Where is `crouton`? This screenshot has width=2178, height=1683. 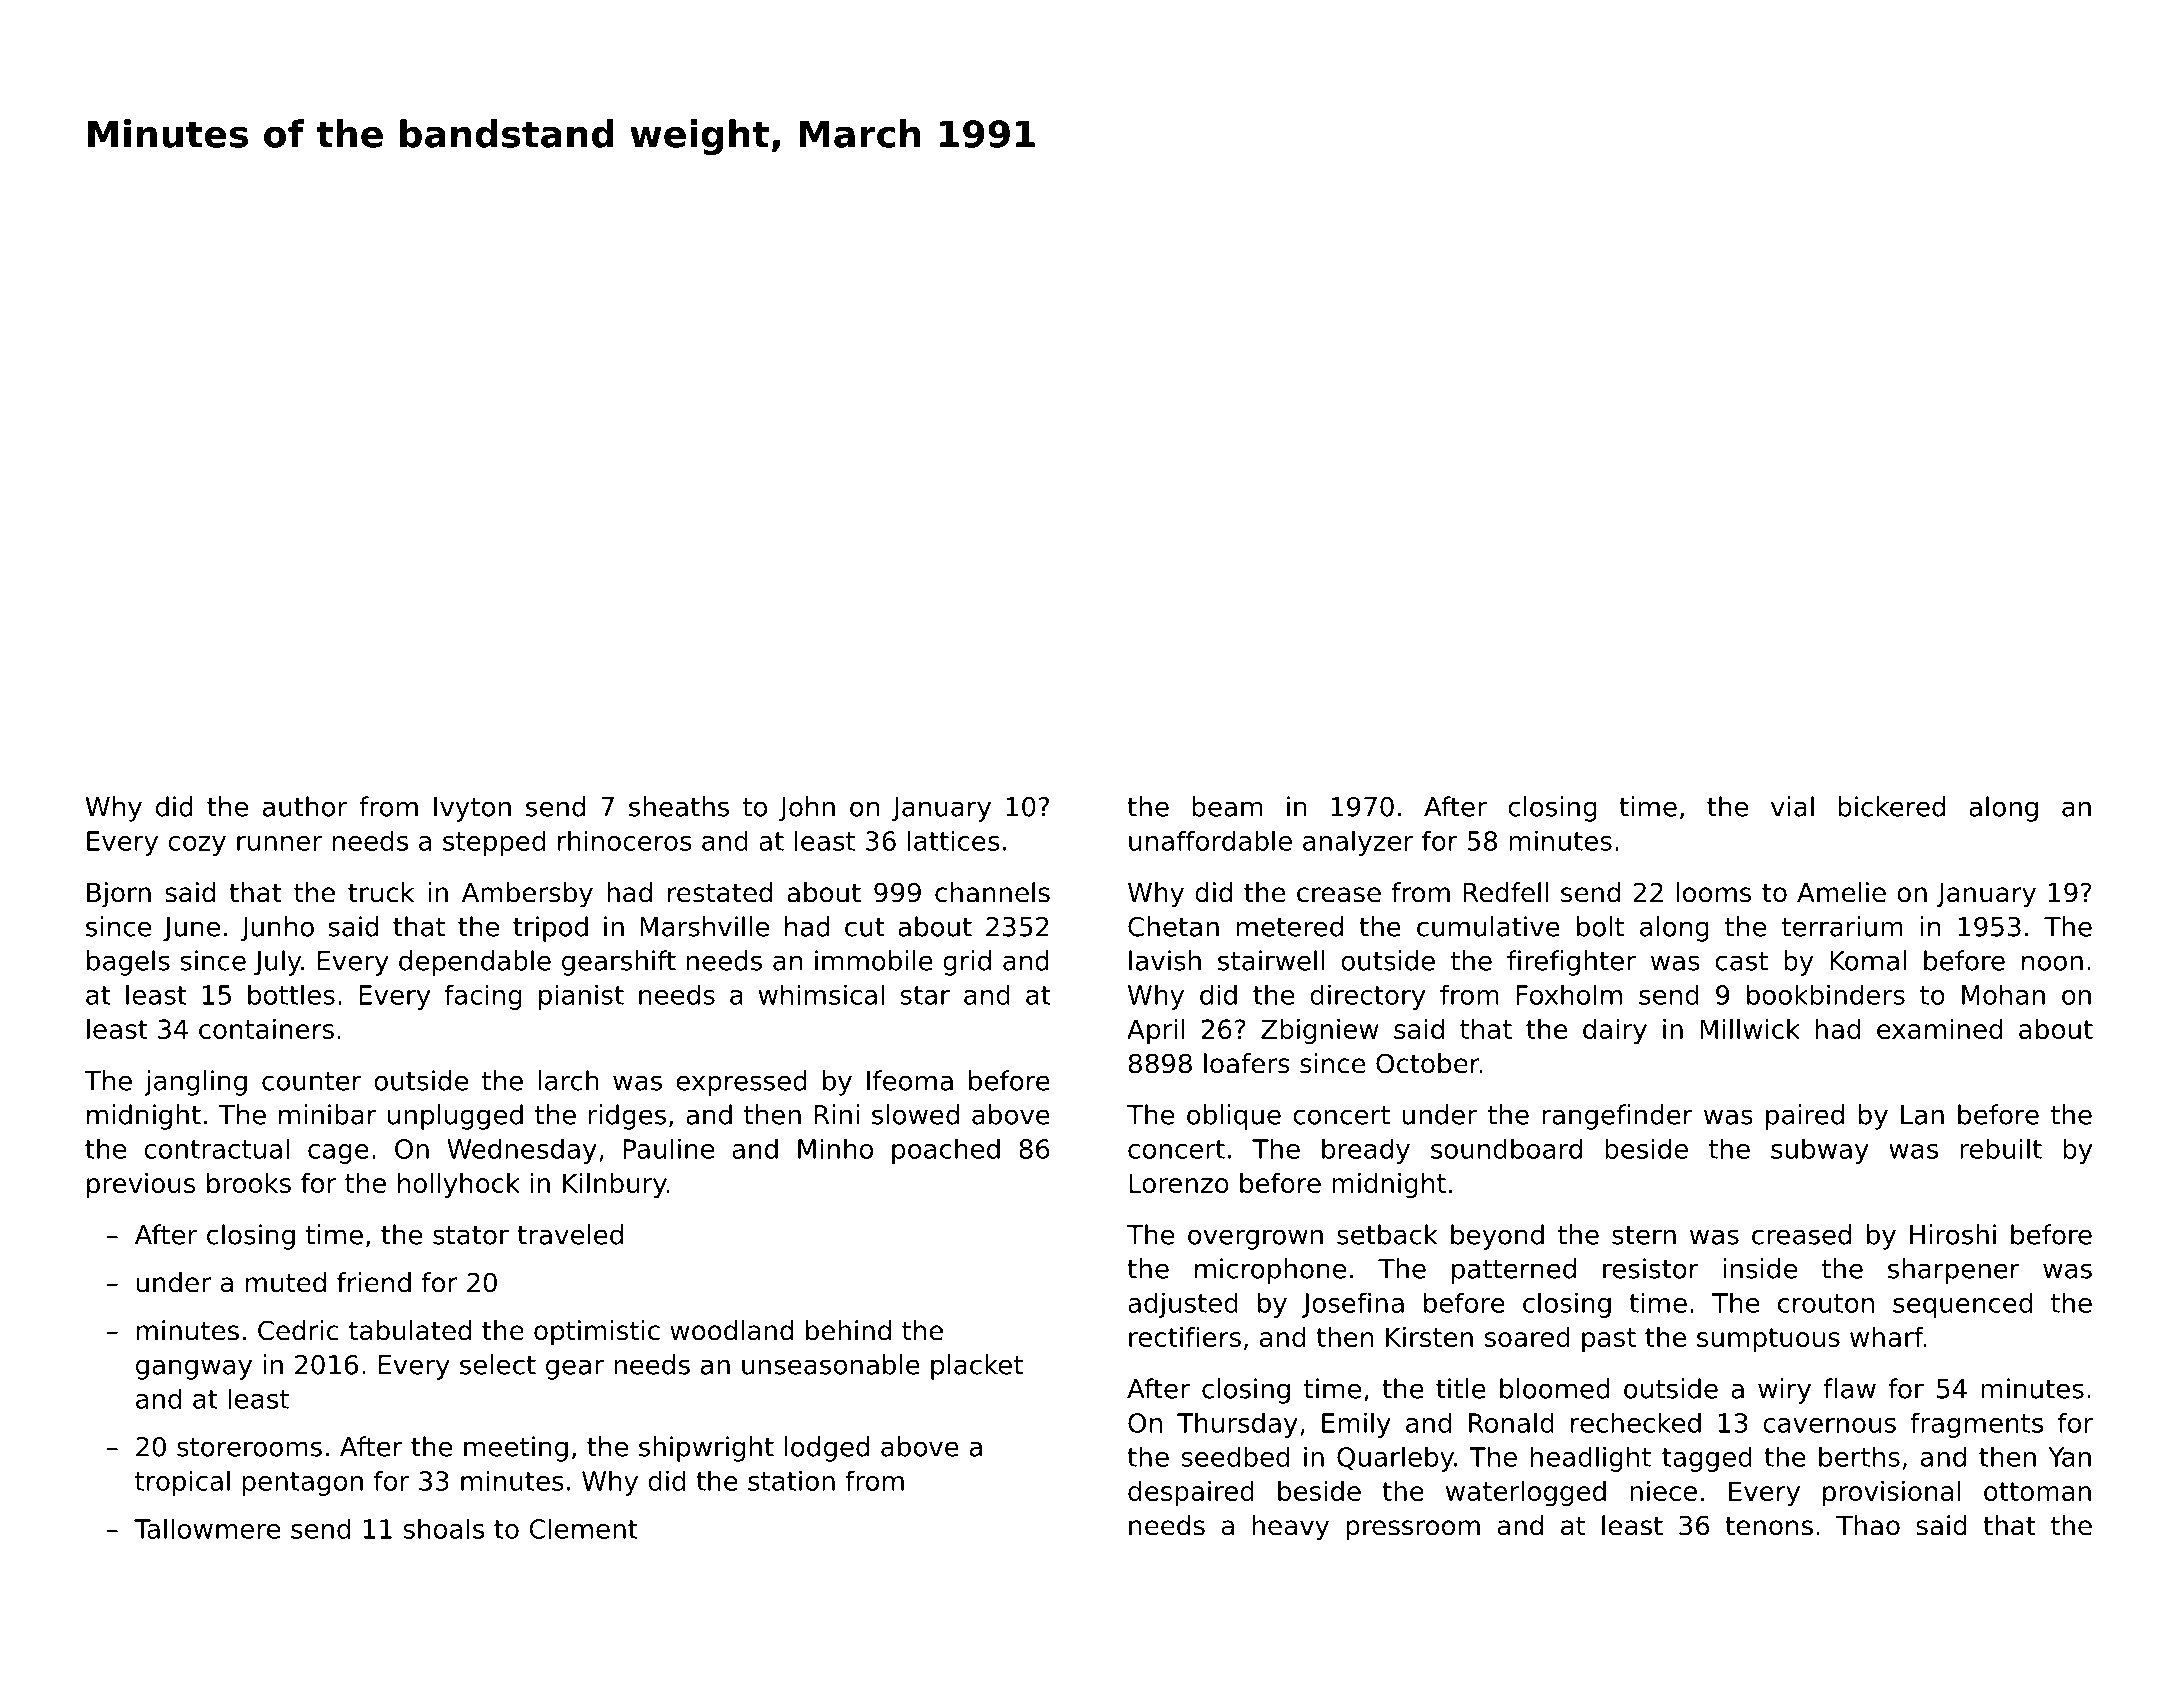 crouton is located at coordinates (1826, 1303).
